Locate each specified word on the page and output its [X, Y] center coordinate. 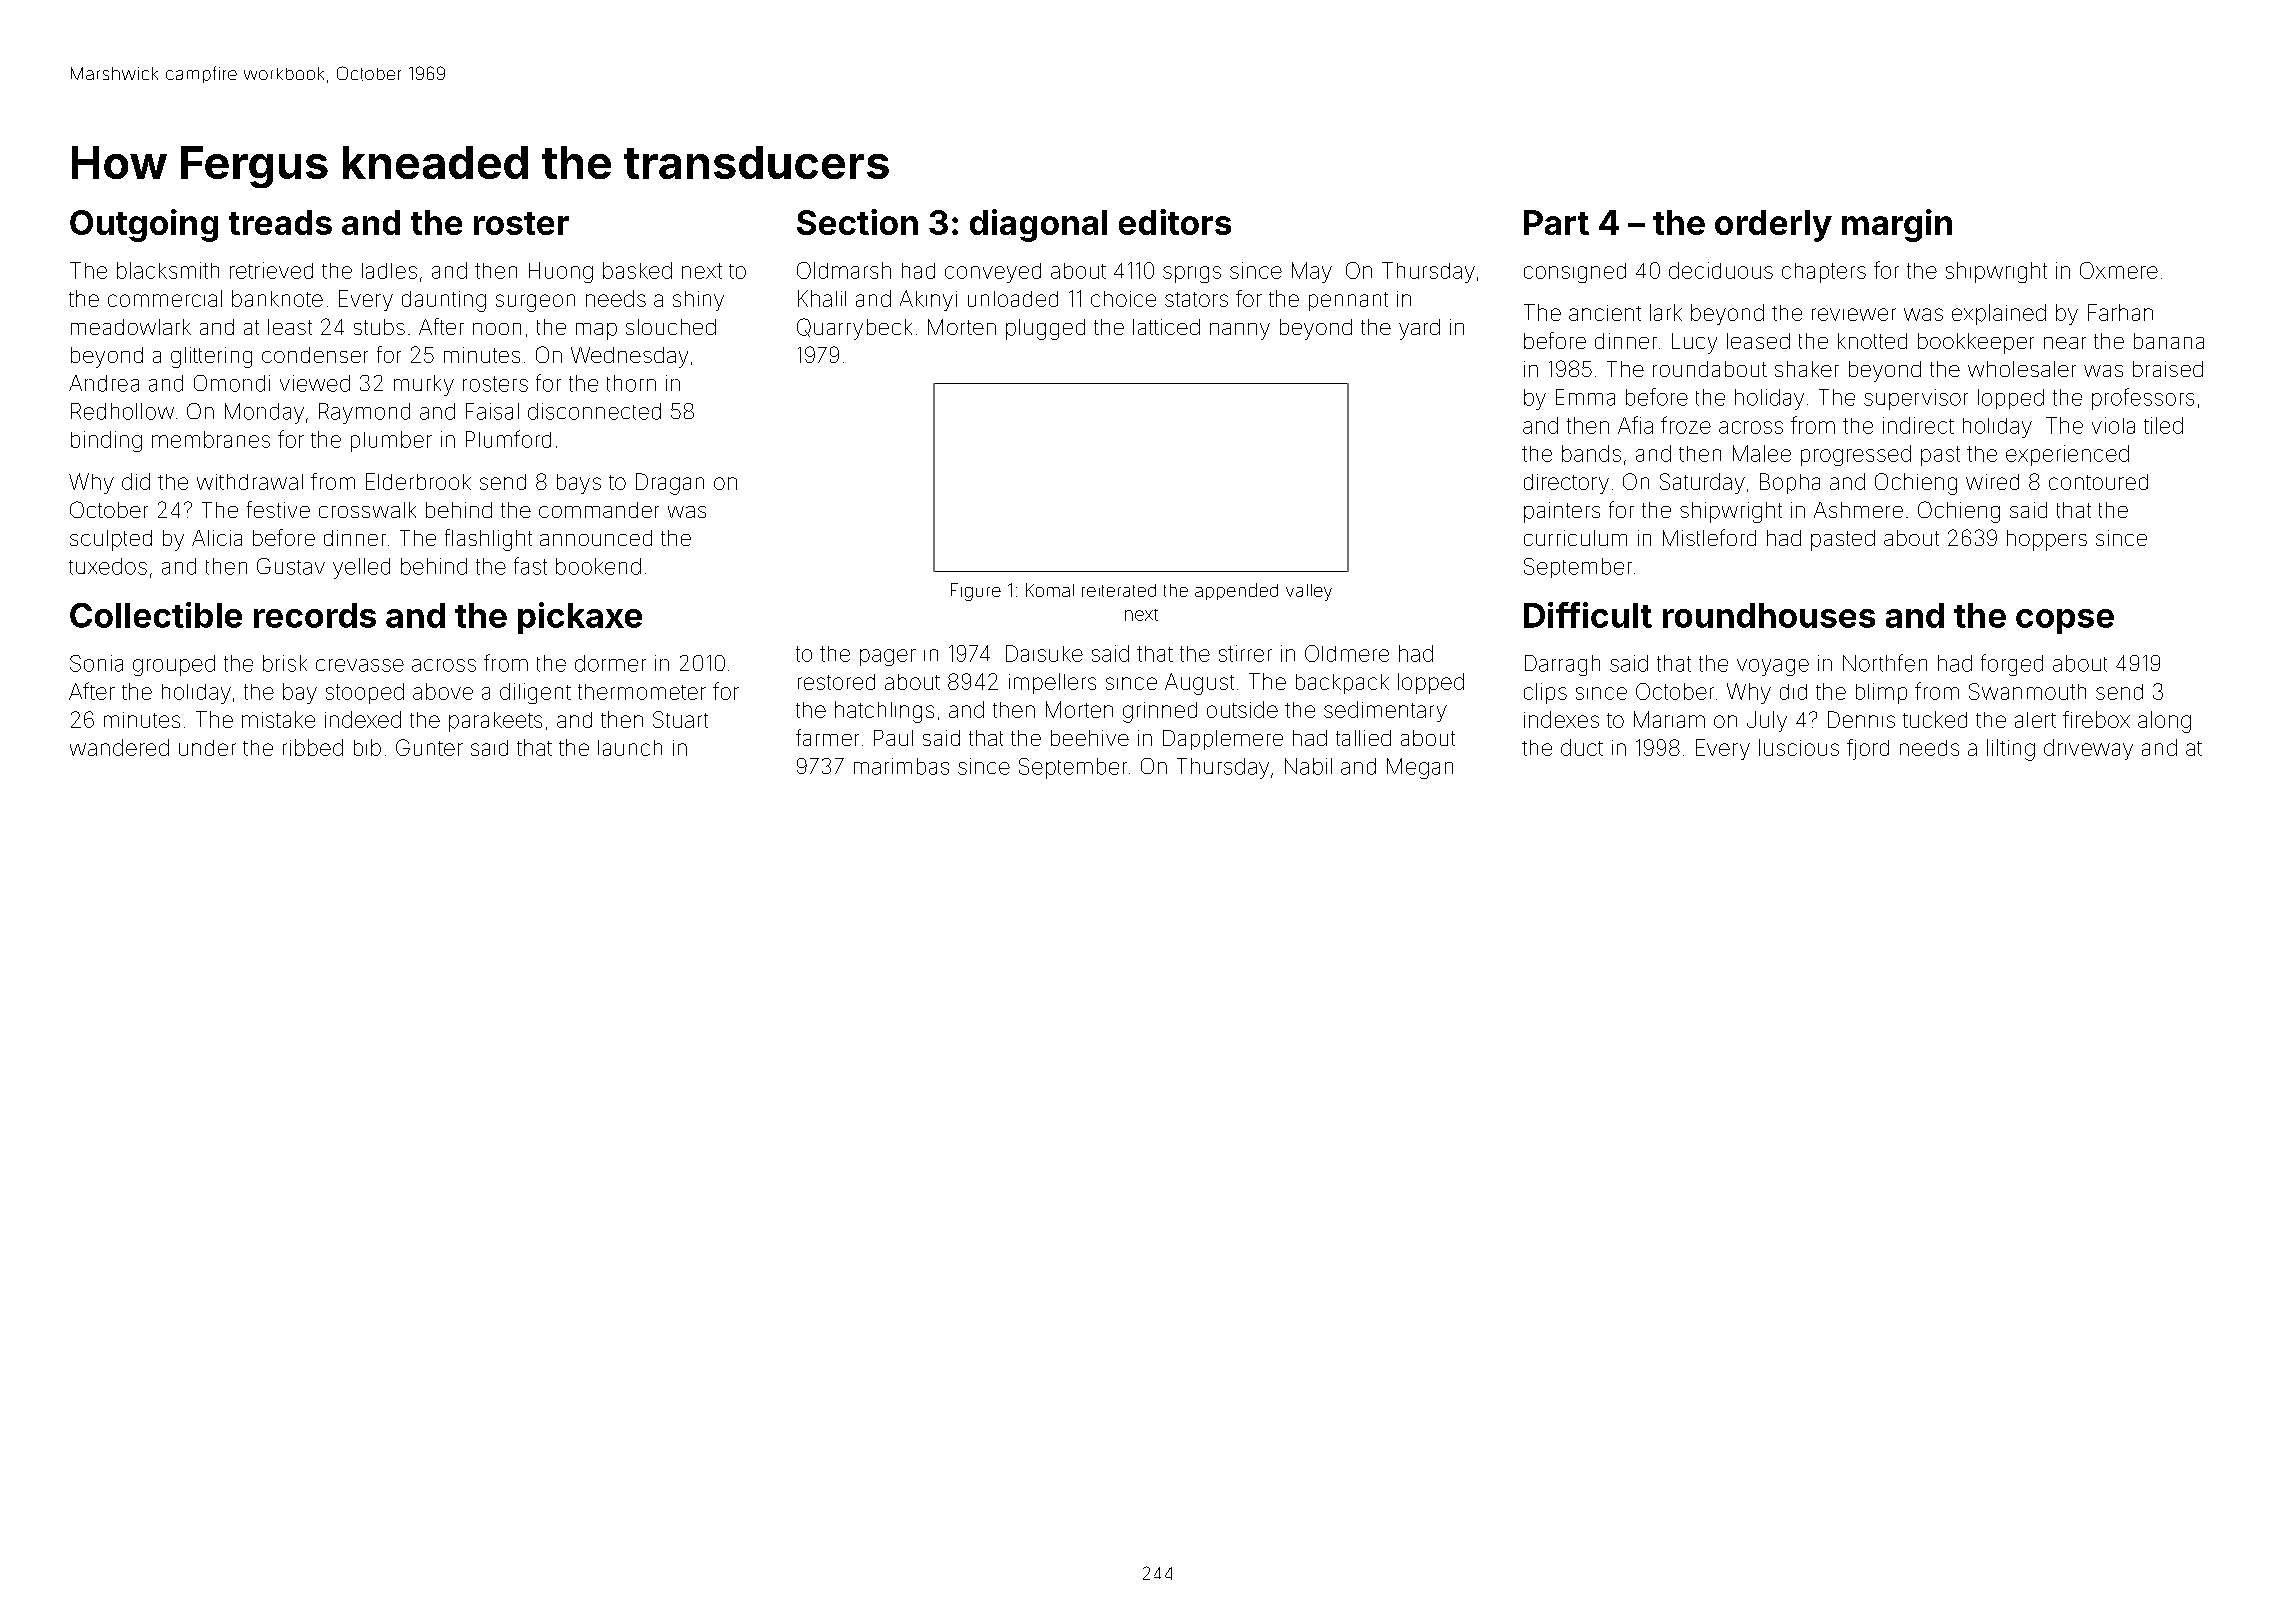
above [443, 691]
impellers [1052, 683]
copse [2065, 621]
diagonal [1038, 225]
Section [857, 222]
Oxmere [2119, 270]
